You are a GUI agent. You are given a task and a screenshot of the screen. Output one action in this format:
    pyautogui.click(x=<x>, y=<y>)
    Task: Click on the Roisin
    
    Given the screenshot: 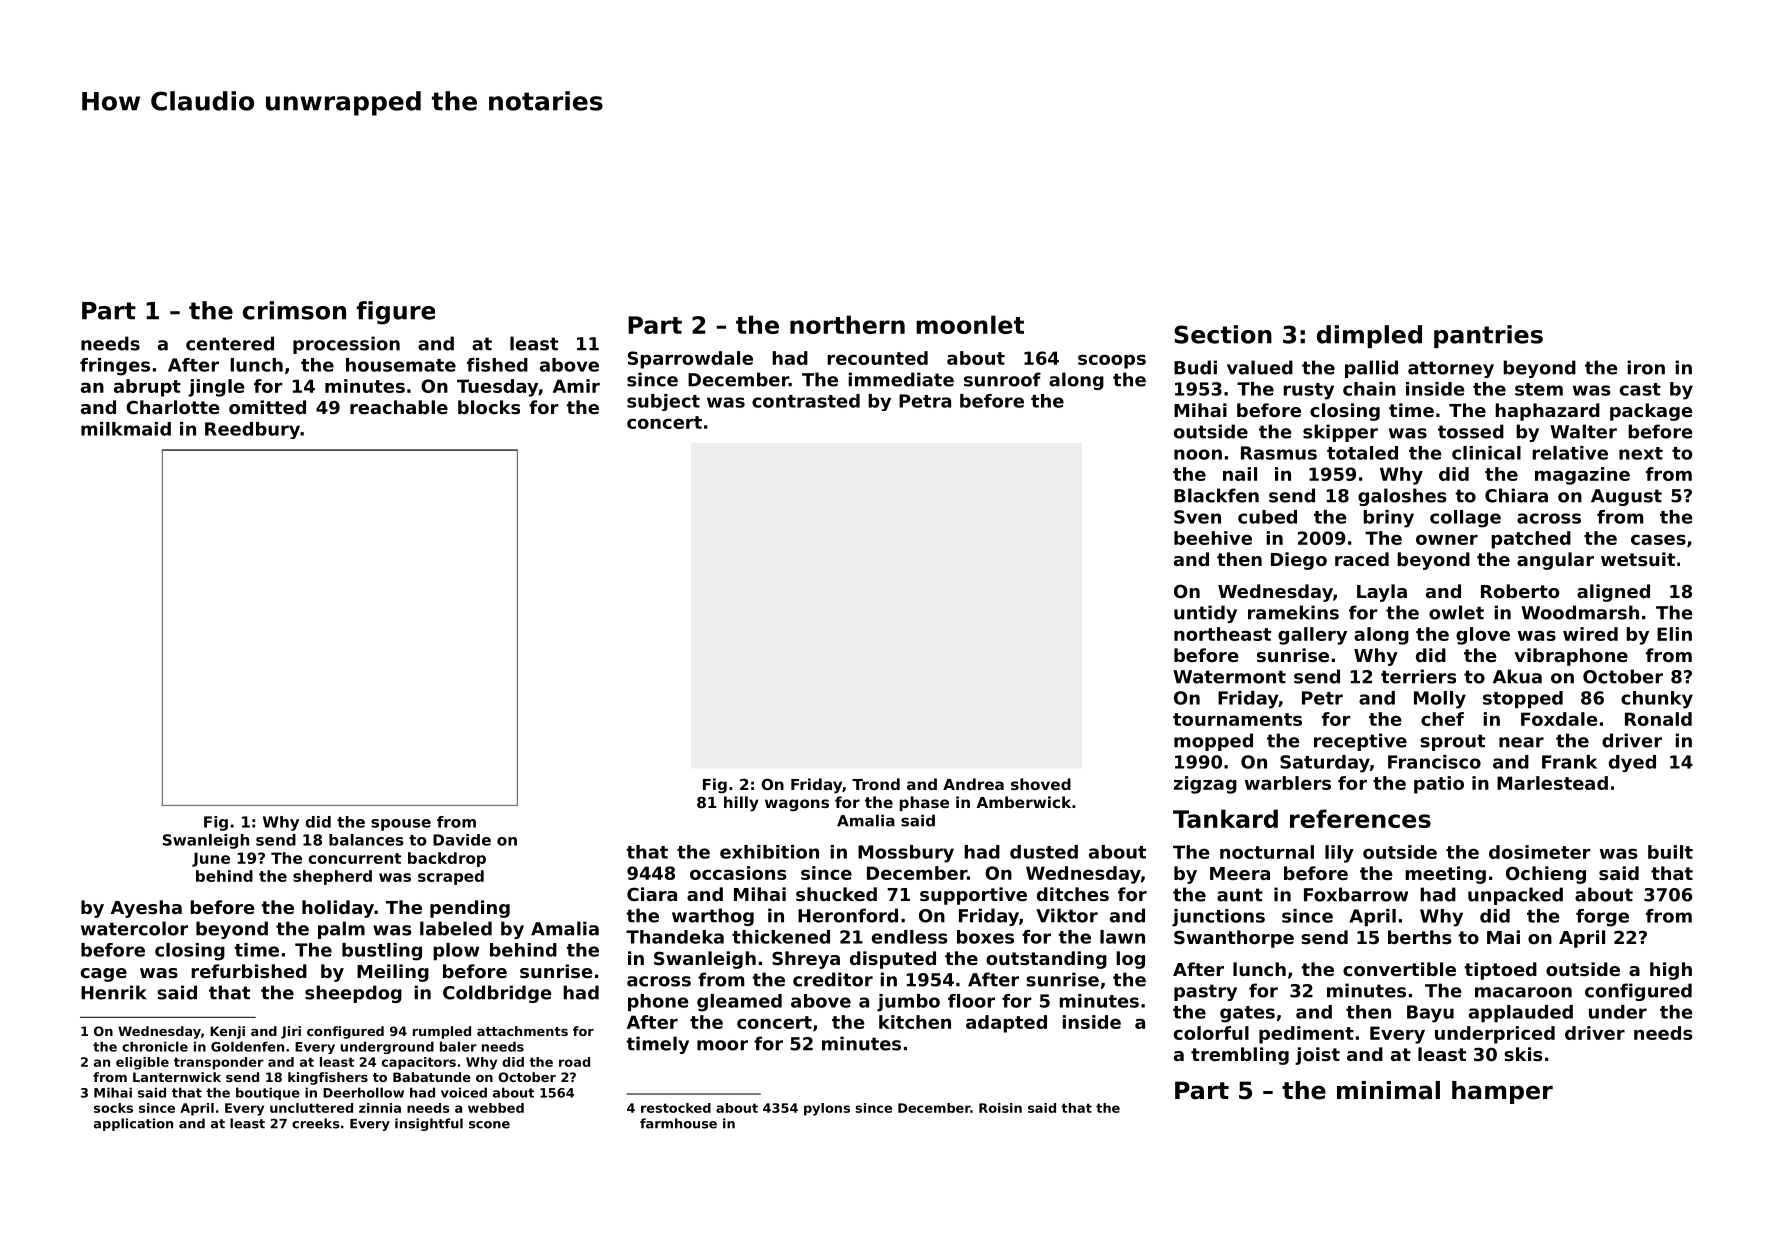 What is the action you would take?
    pyautogui.click(x=1000, y=1108)
